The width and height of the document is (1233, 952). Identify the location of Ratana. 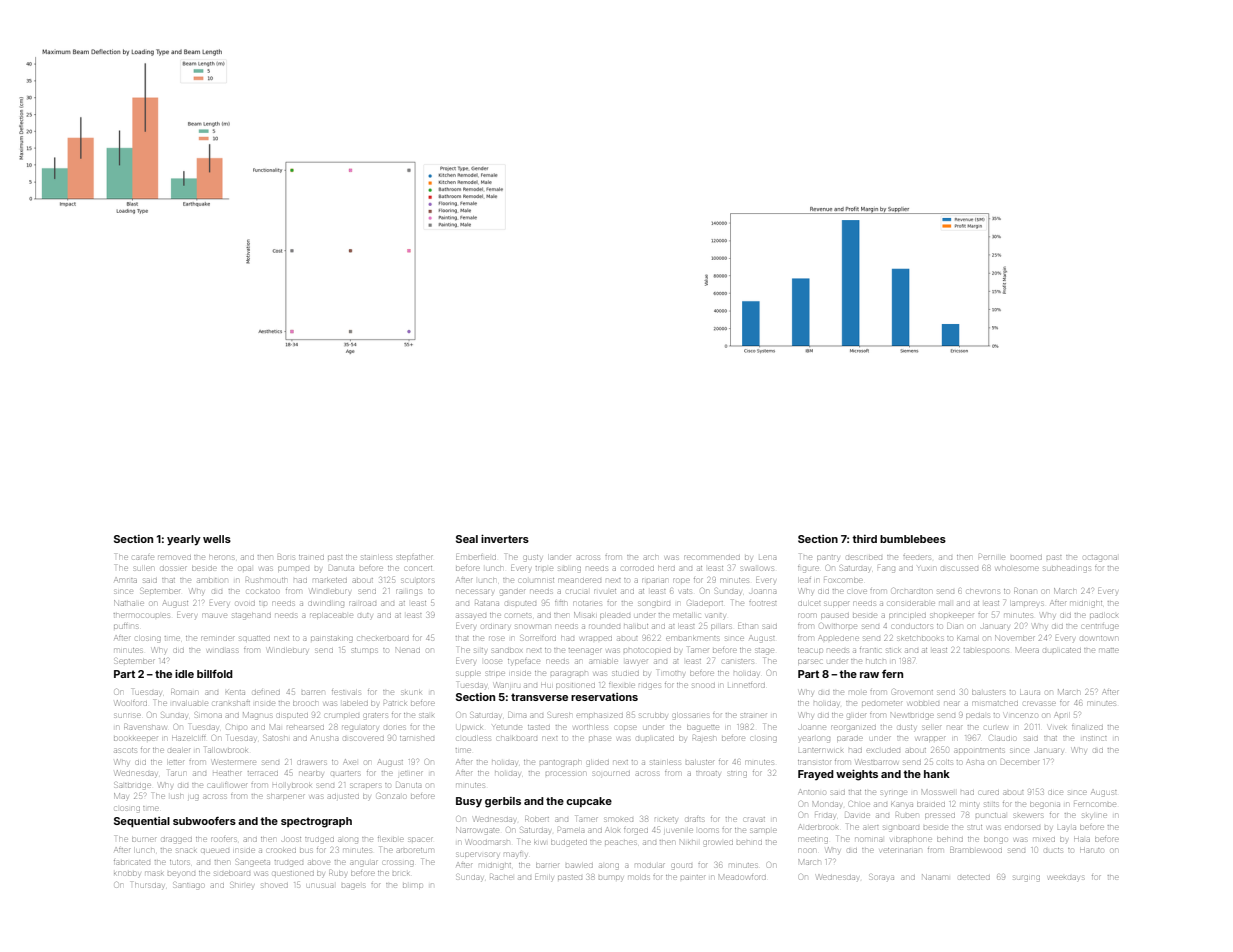
(487, 603).
